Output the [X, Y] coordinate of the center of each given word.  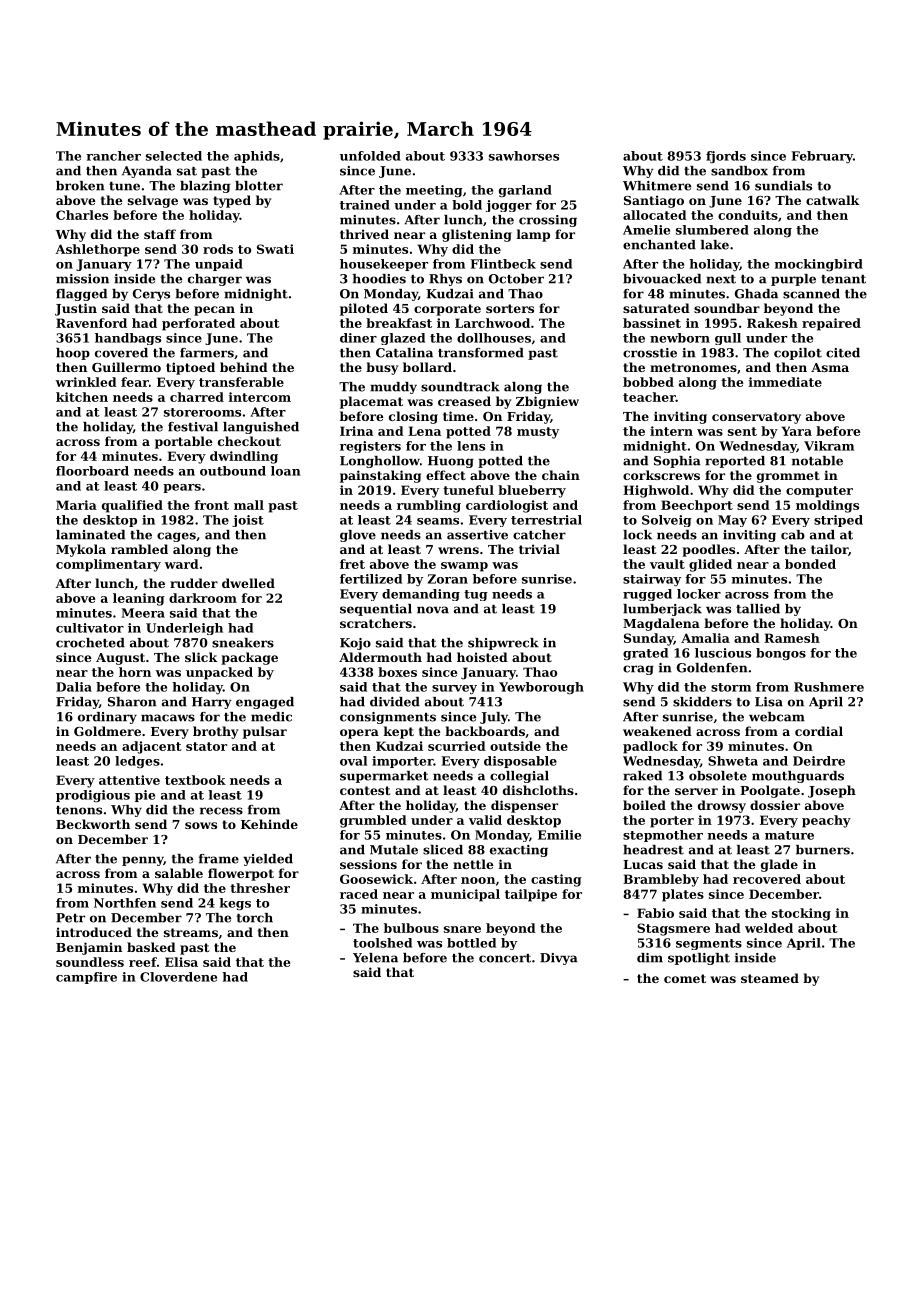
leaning [139, 599]
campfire [86, 978]
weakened [657, 731]
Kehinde [269, 824]
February [822, 157]
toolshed [382, 943]
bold [467, 205]
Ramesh [792, 638]
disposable [520, 762]
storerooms [202, 412]
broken [80, 186]
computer [819, 492]
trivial [539, 549]
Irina [356, 431]
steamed [770, 978]
